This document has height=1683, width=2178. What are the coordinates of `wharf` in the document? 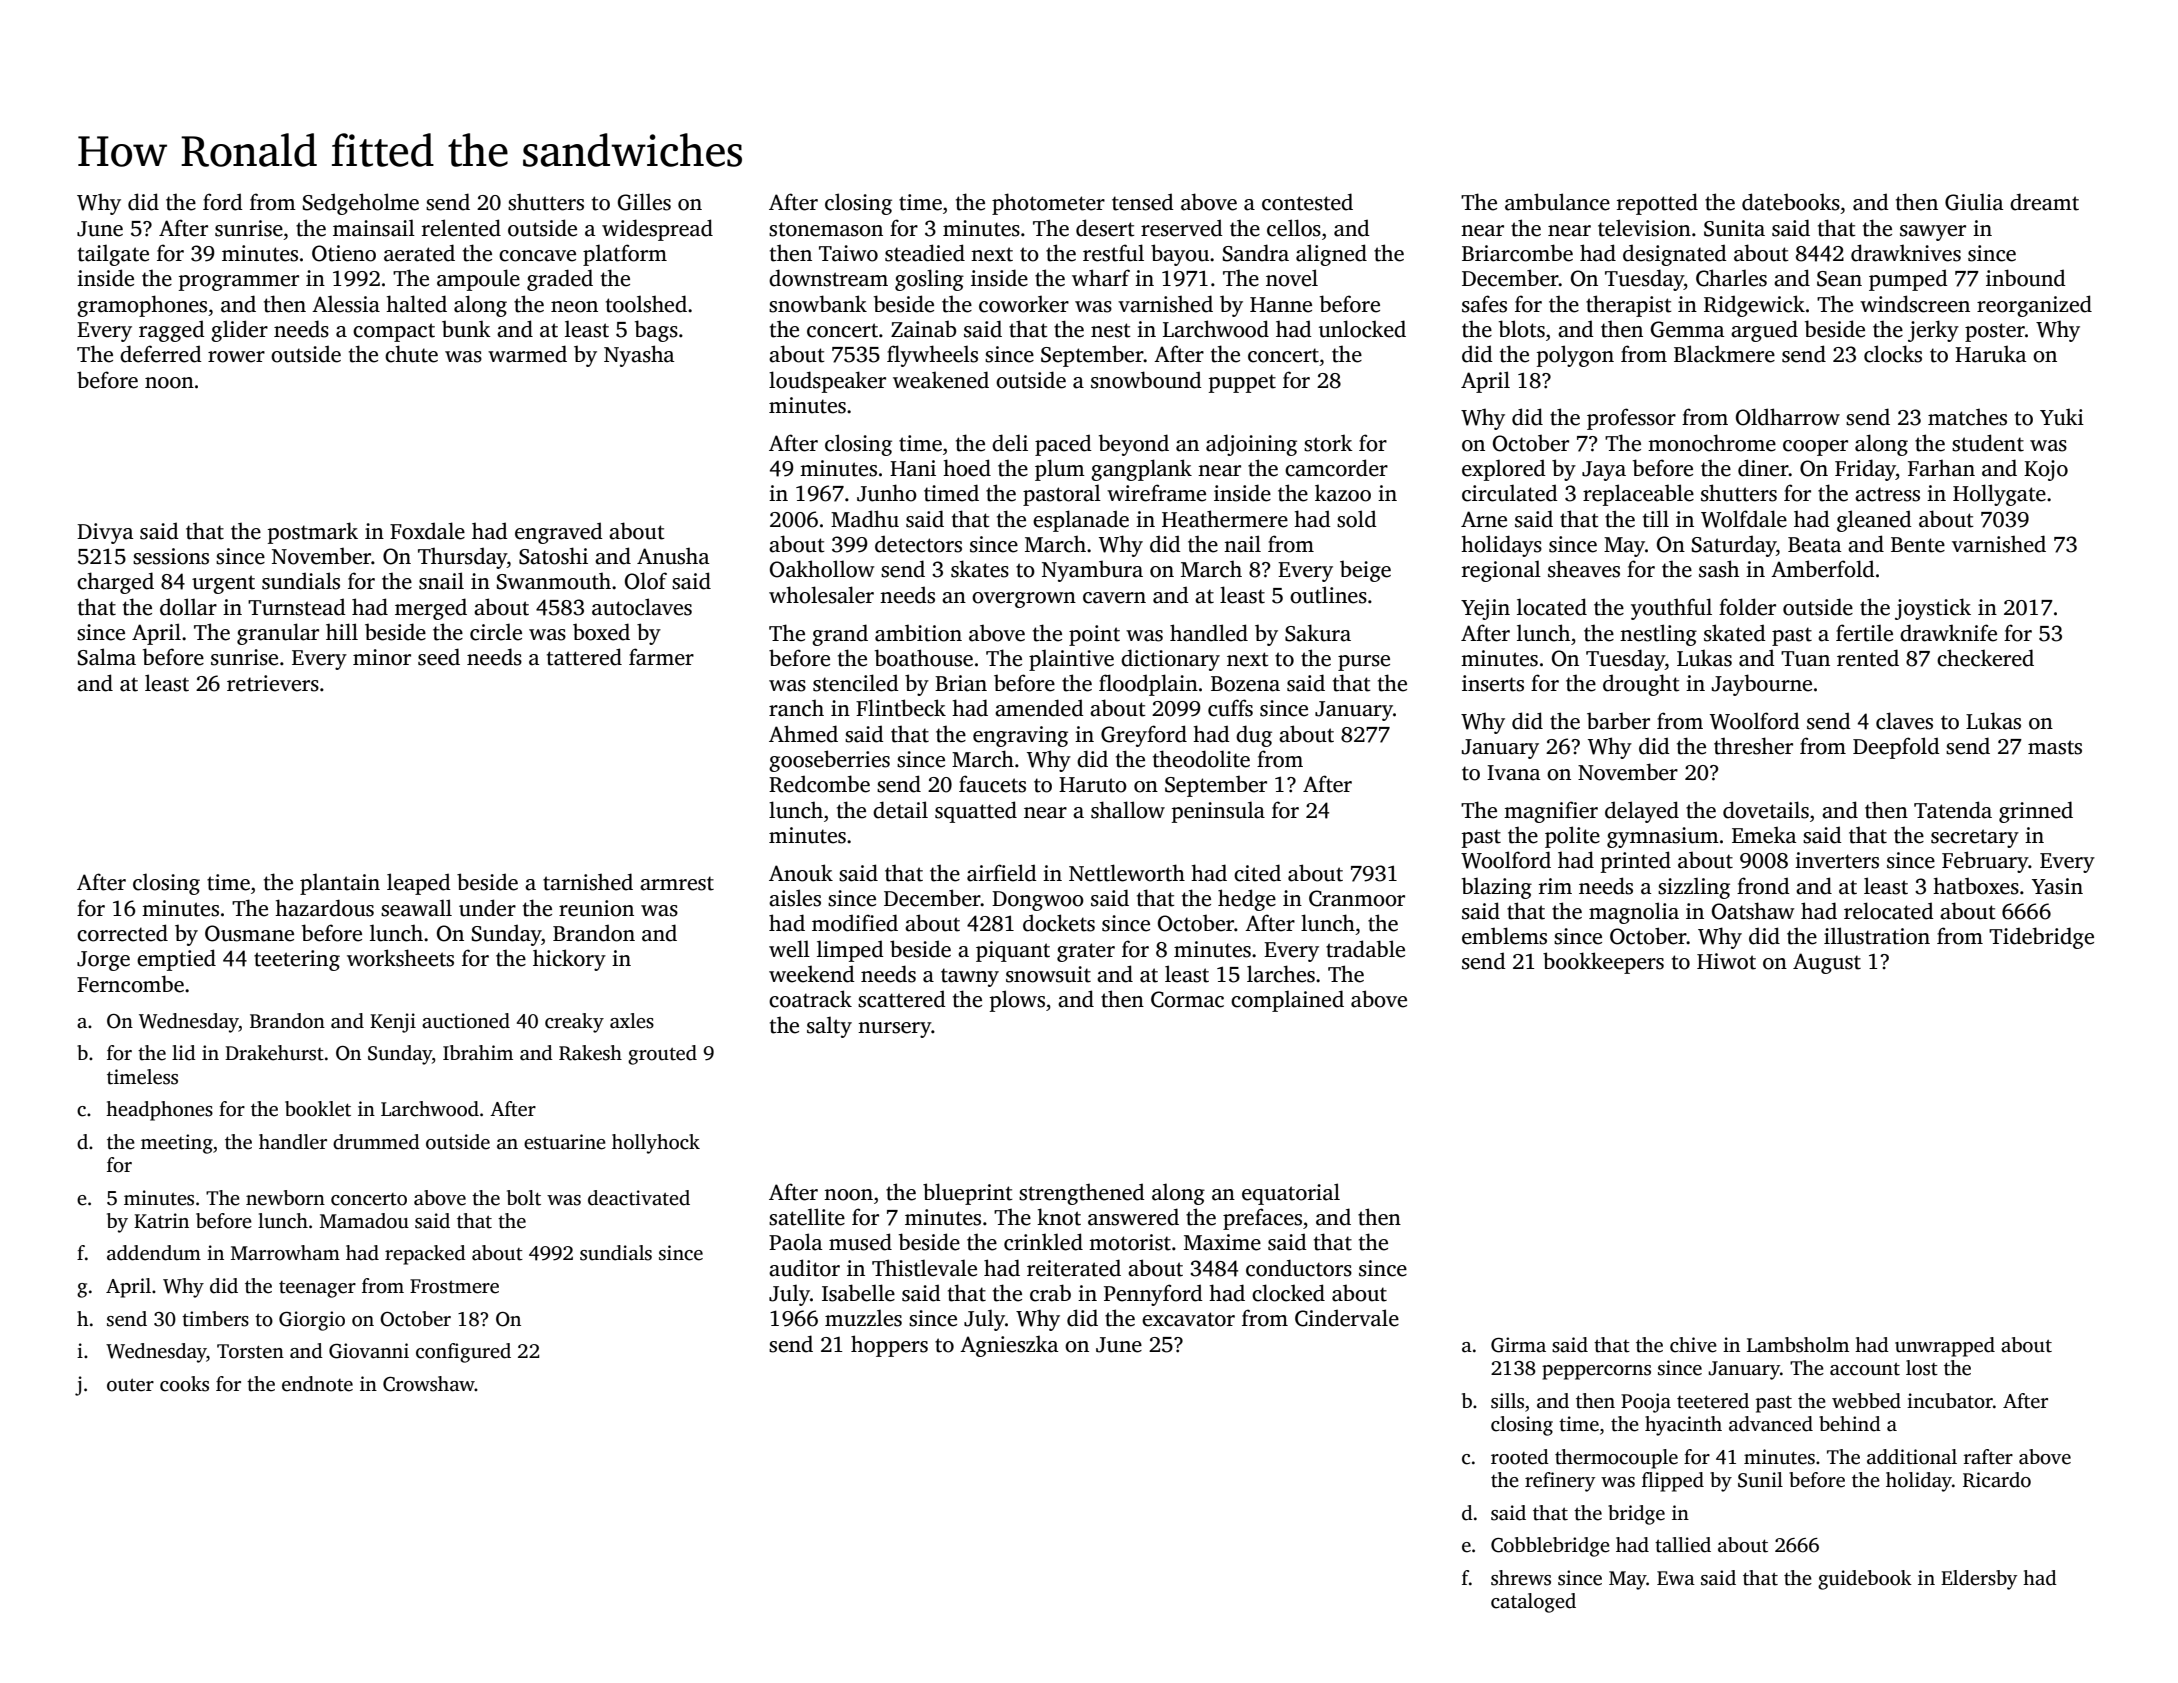 It's located at (1101, 278).
